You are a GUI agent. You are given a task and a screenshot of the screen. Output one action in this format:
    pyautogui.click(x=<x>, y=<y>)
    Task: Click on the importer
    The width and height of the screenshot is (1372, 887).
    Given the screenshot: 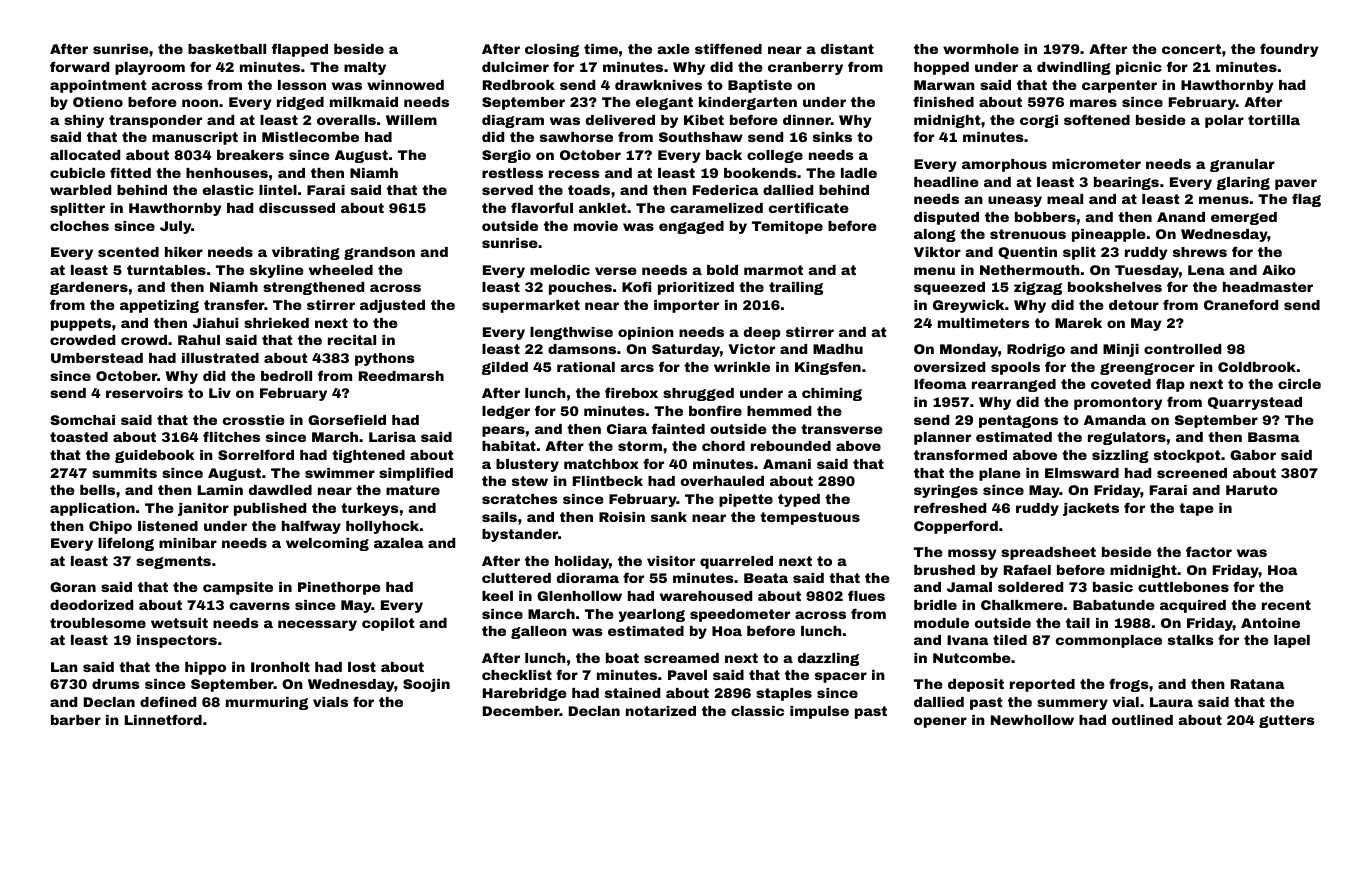 What is the action you would take?
    pyautogui.click(x=686, y=306)
